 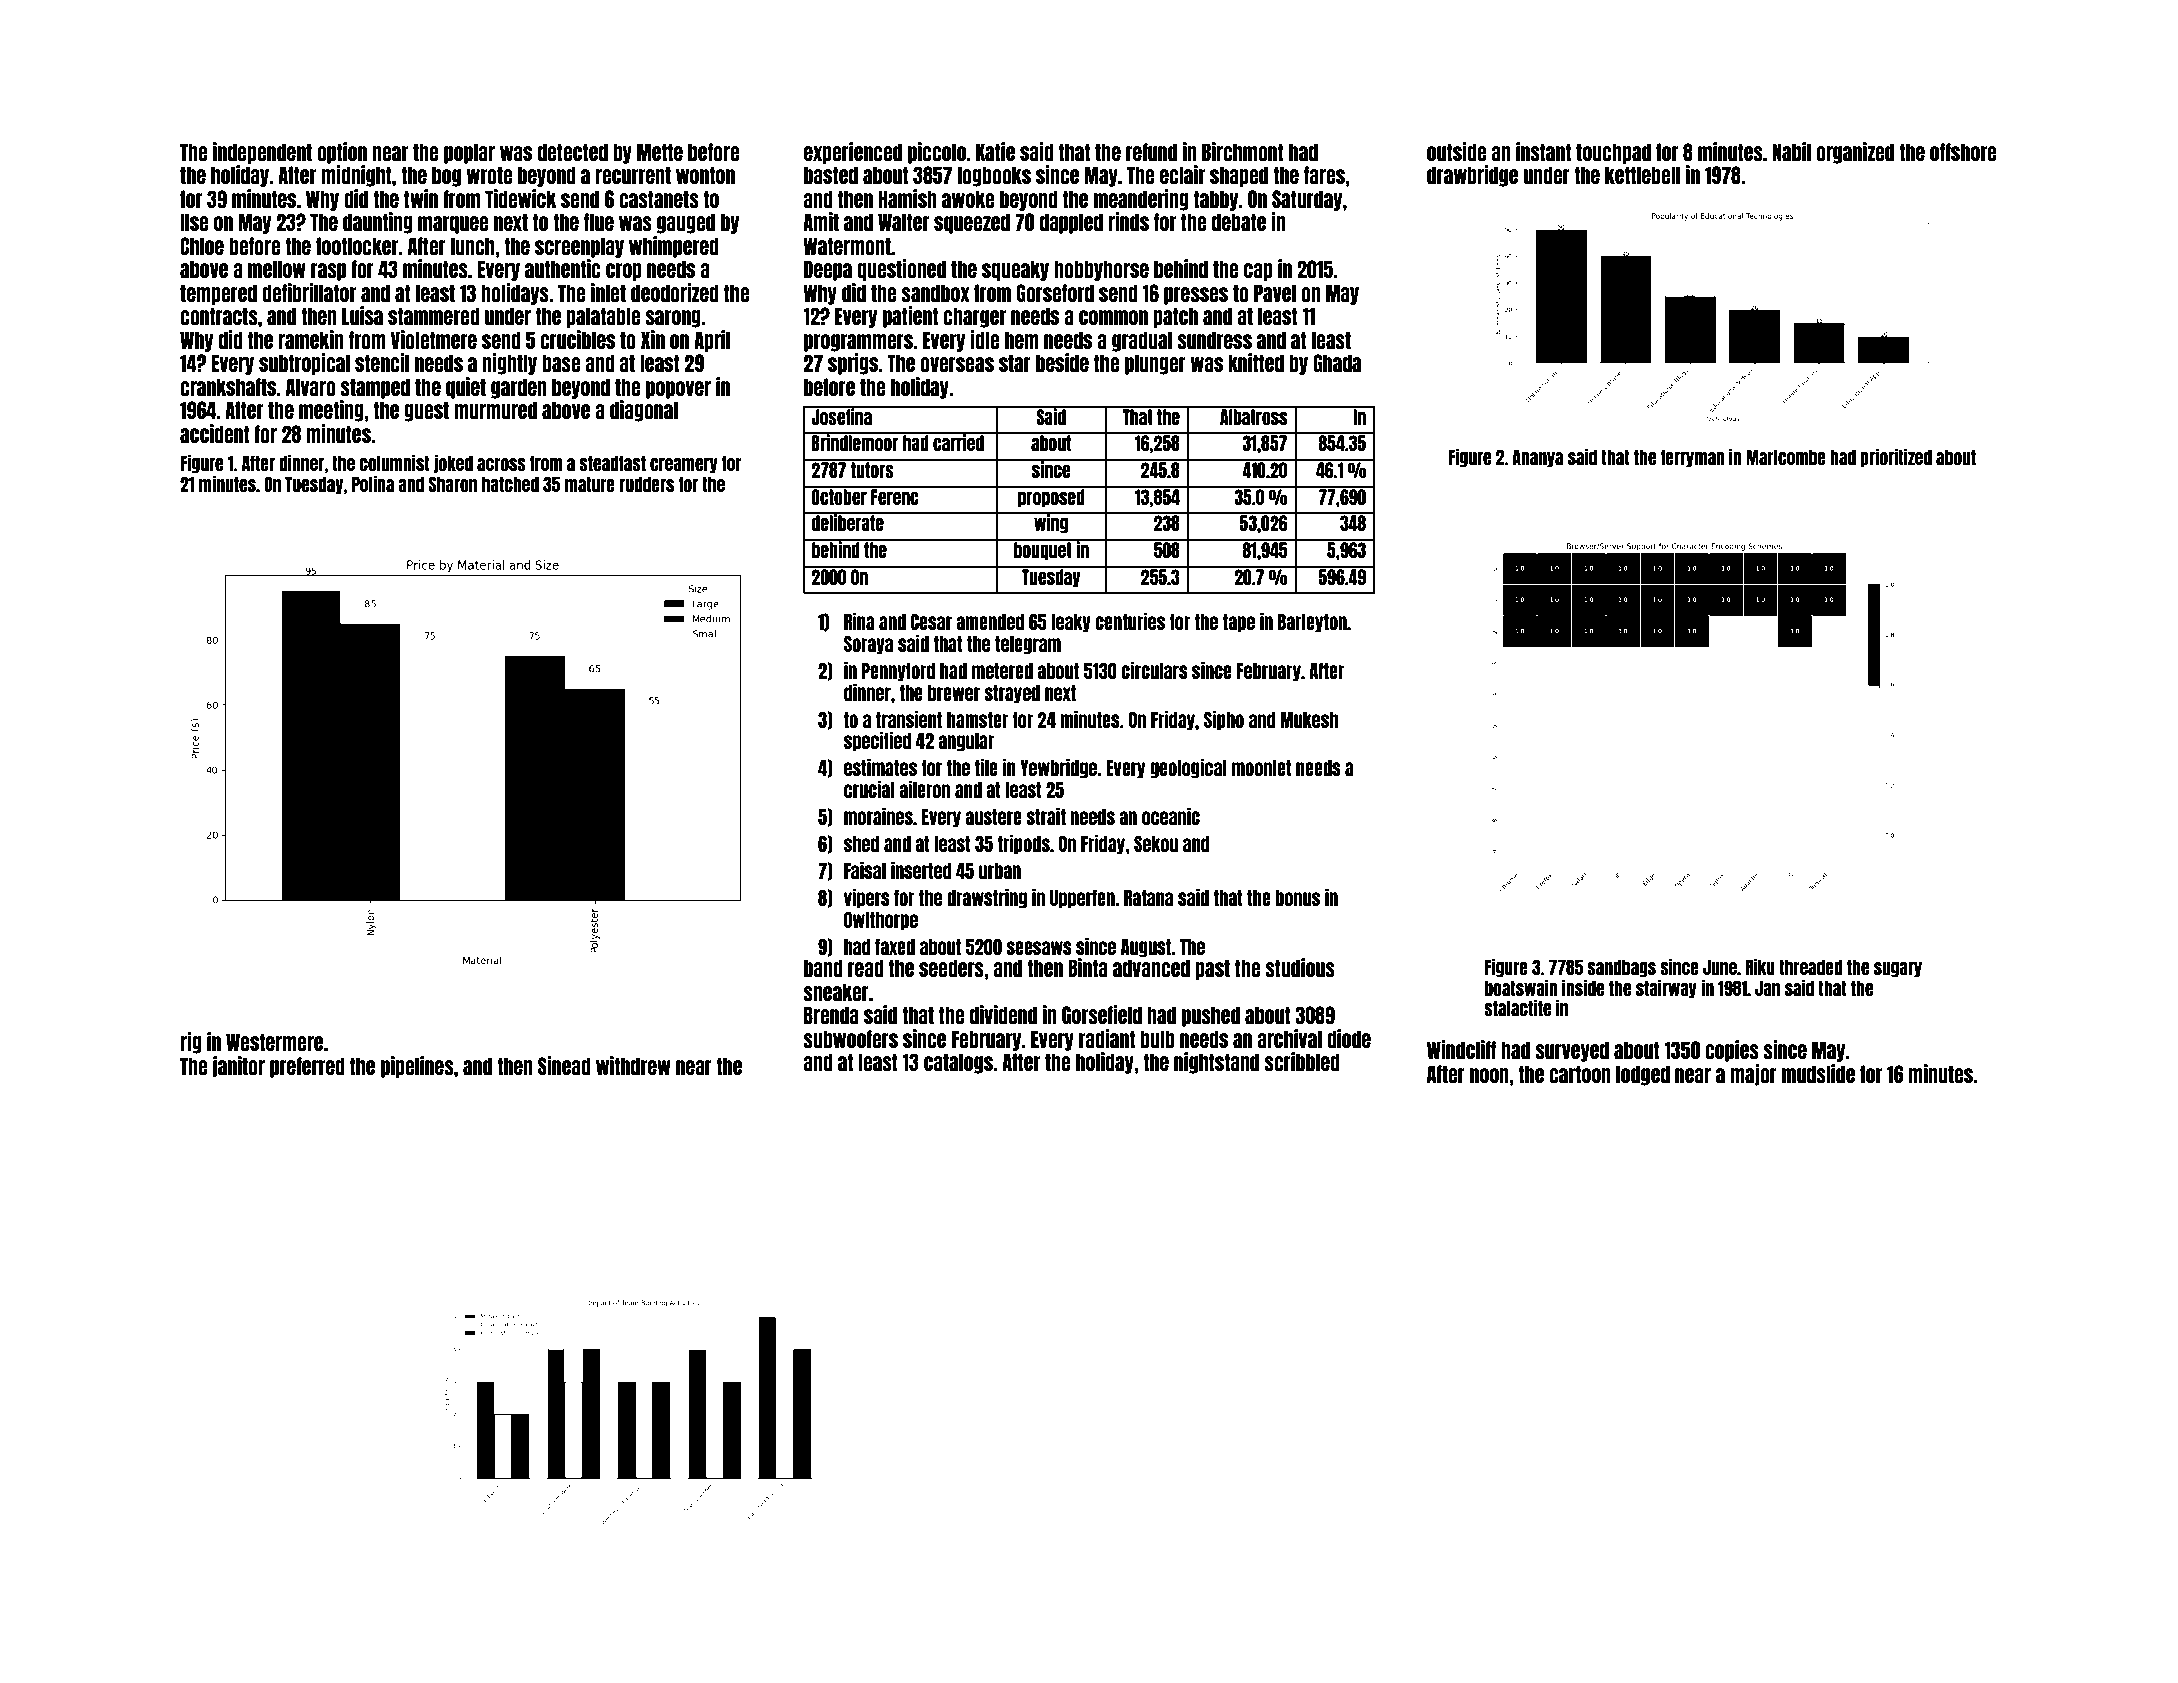 What do you see at coordinates (373, 483) in the image?
I see `Polina` at bounding box center [373, 483].
